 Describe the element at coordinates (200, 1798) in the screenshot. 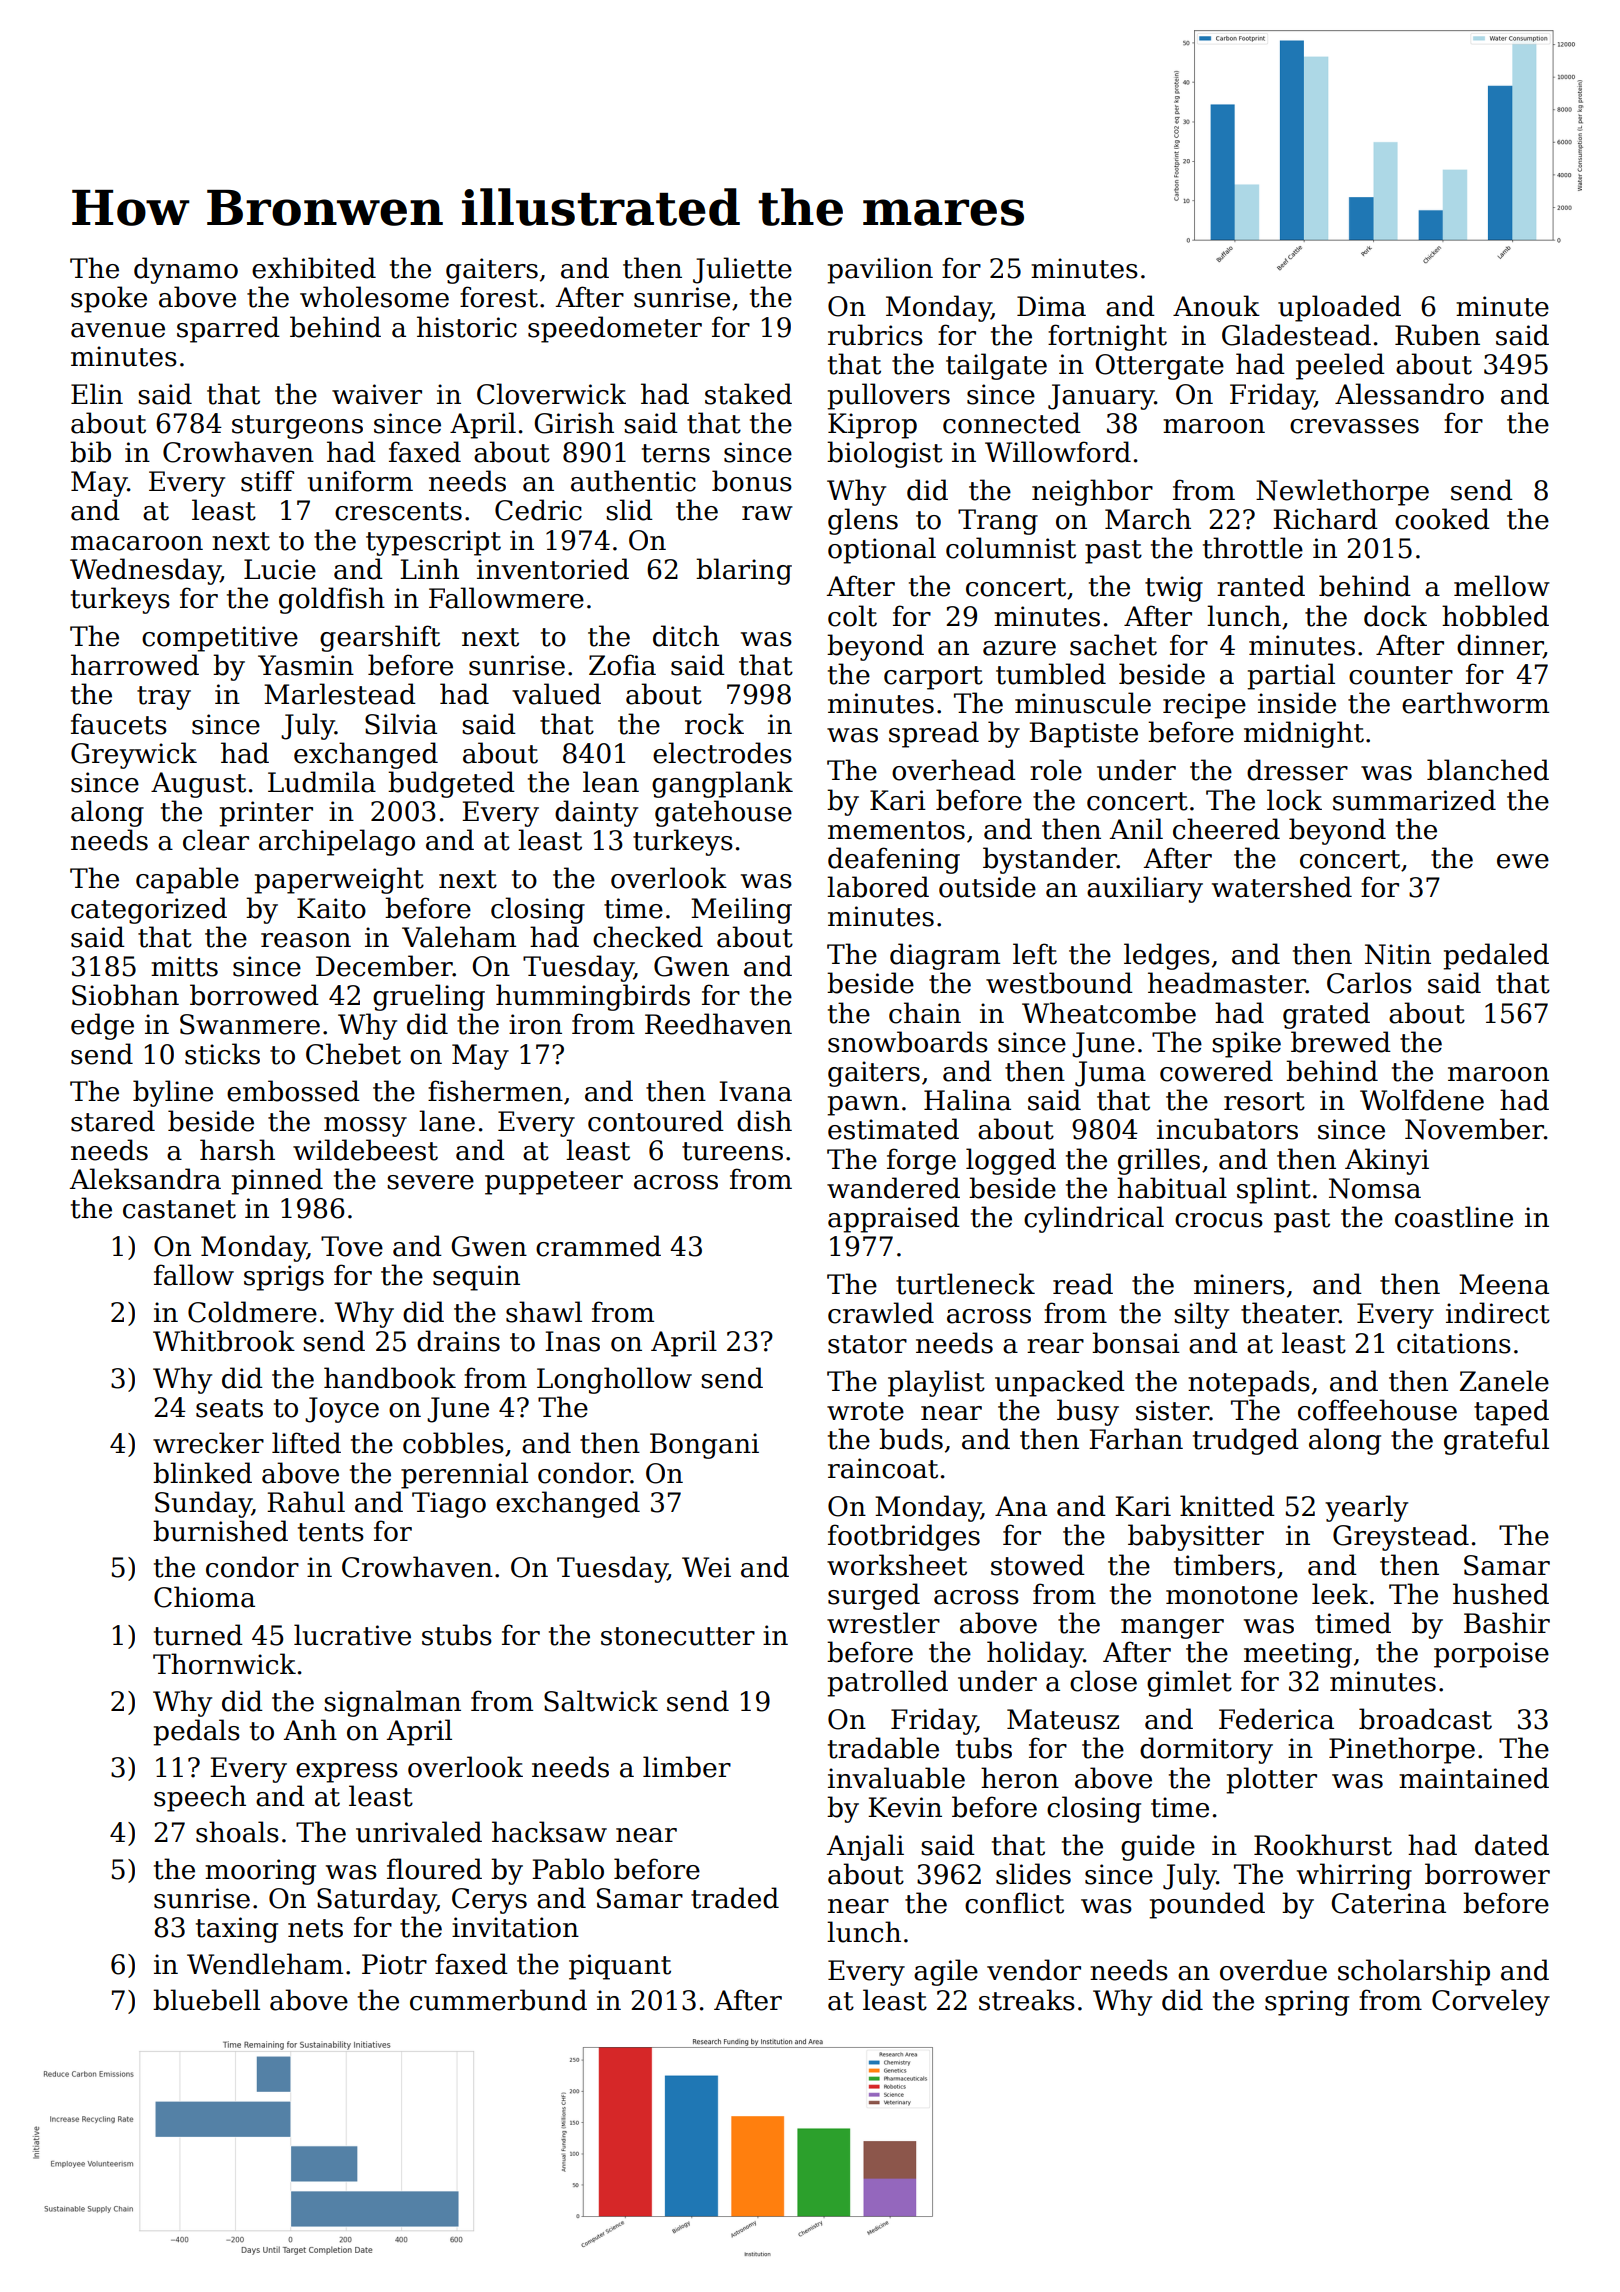

I see `speech` at that location.
